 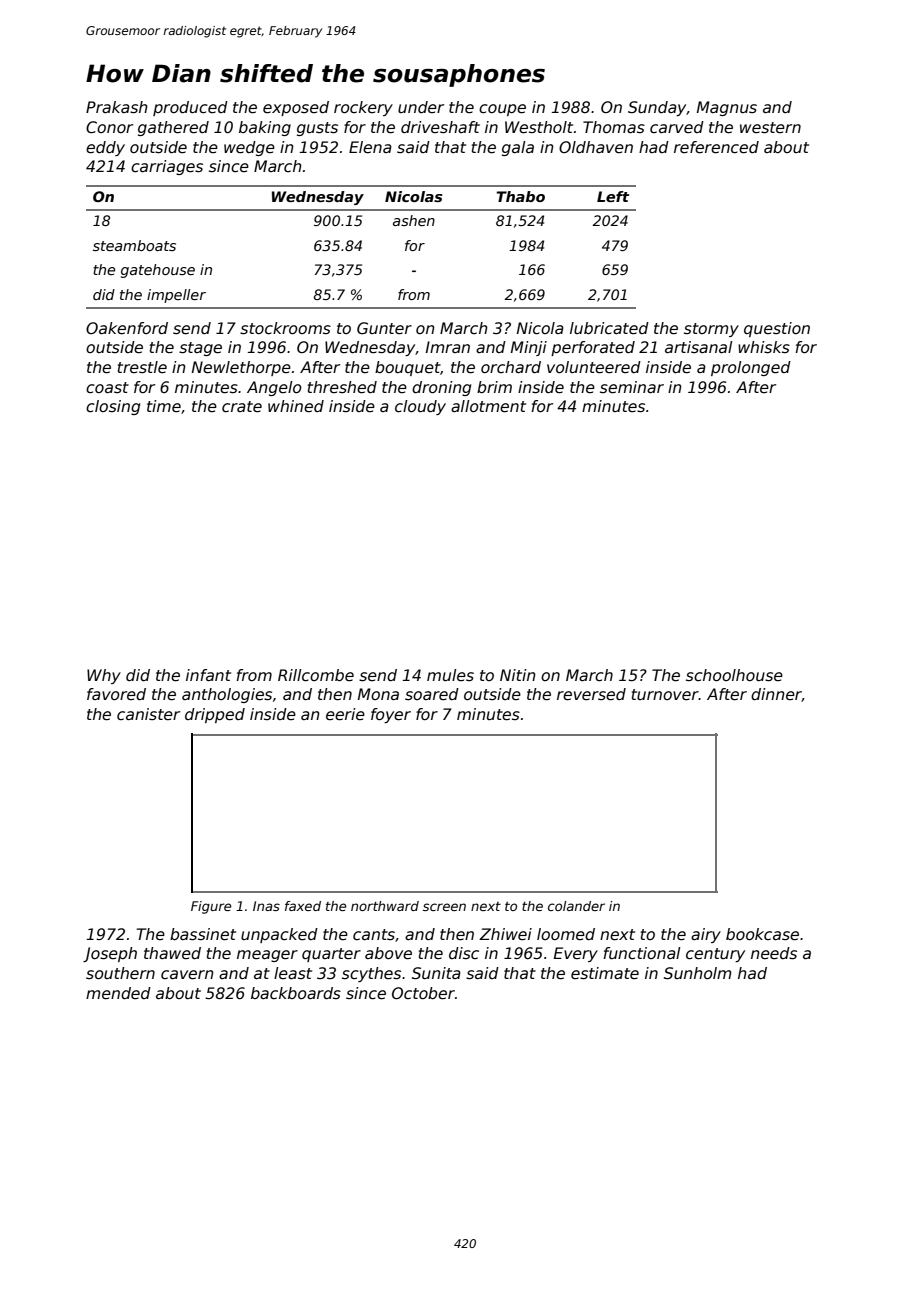 What do you see at coordinates (776, 695) in the page?
I see `dinner` at bounding box center [776, 695].
